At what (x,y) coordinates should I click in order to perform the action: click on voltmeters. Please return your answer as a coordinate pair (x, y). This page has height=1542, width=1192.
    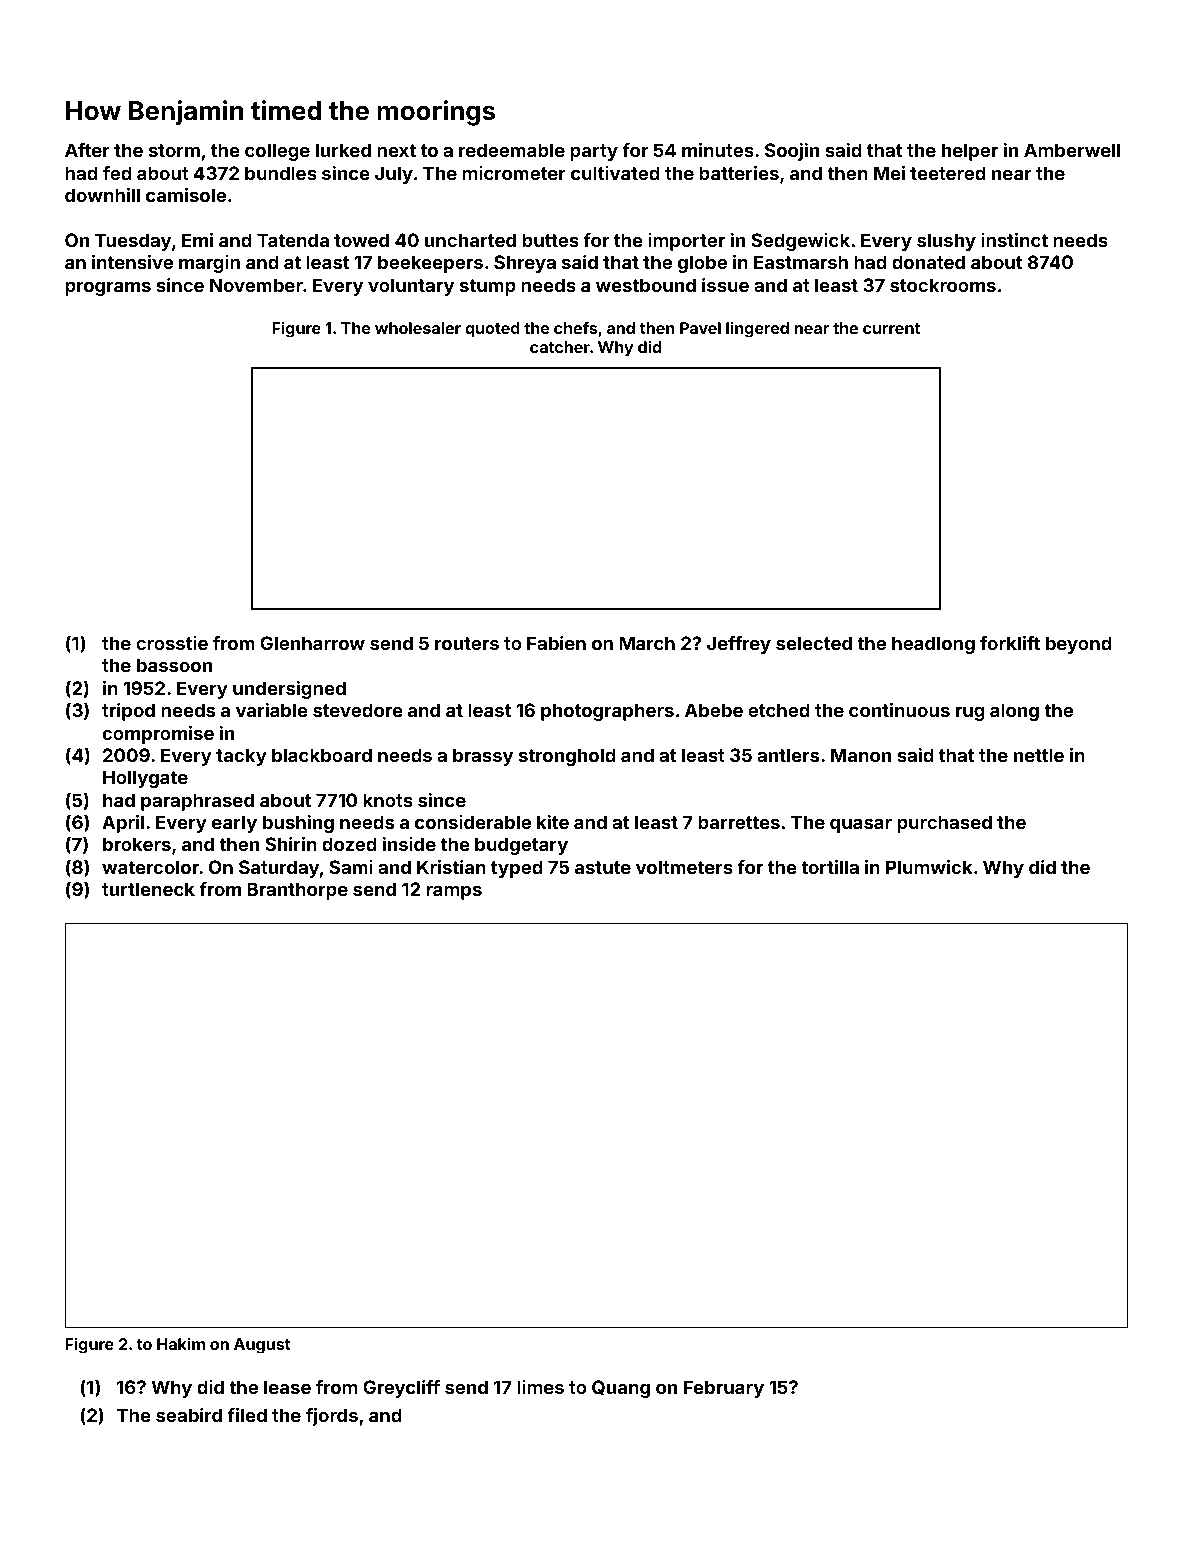
    Looking at the image, I should click on (684, 867).
